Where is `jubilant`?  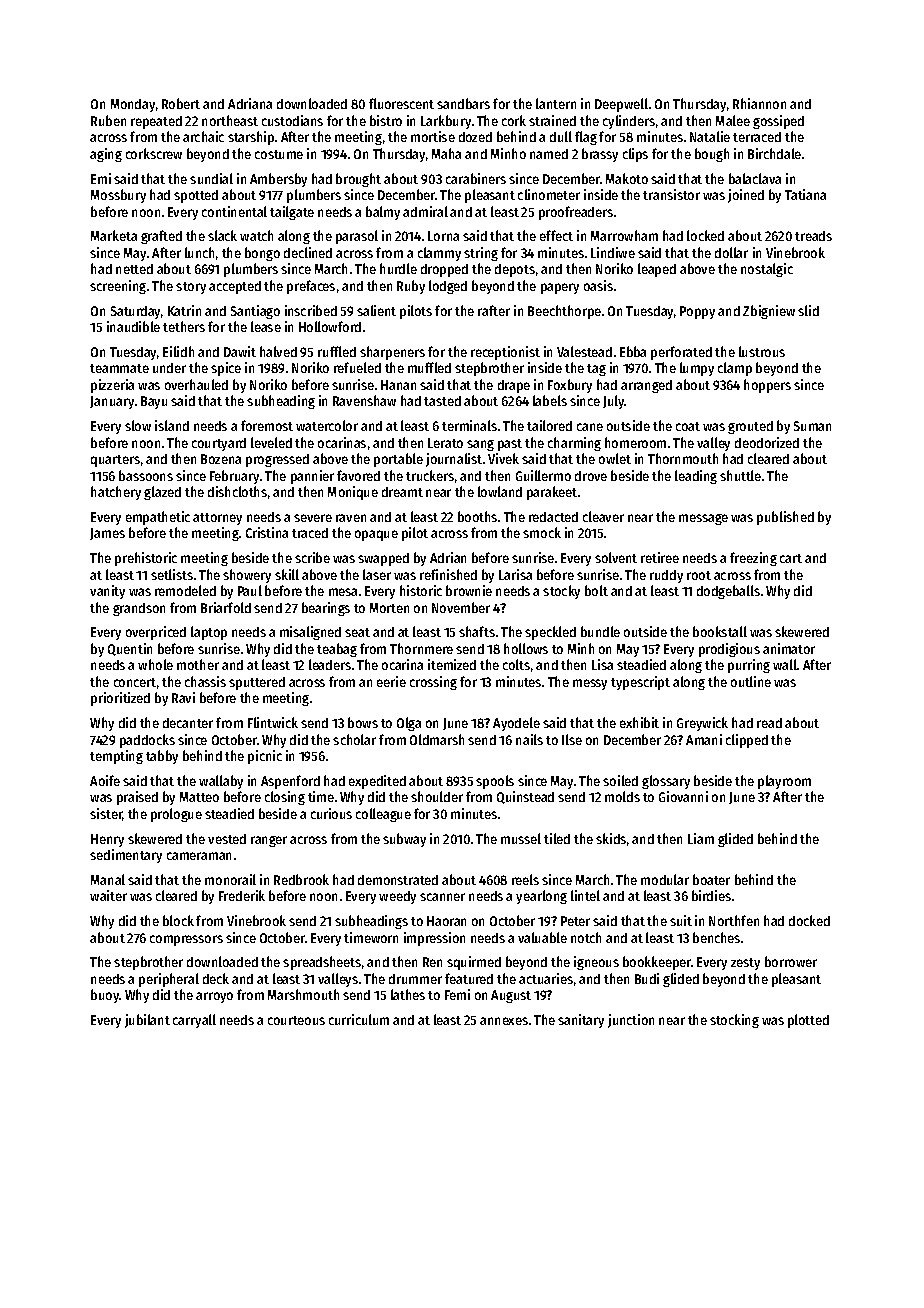
jubilant is located at coordinates (147, 1021).
